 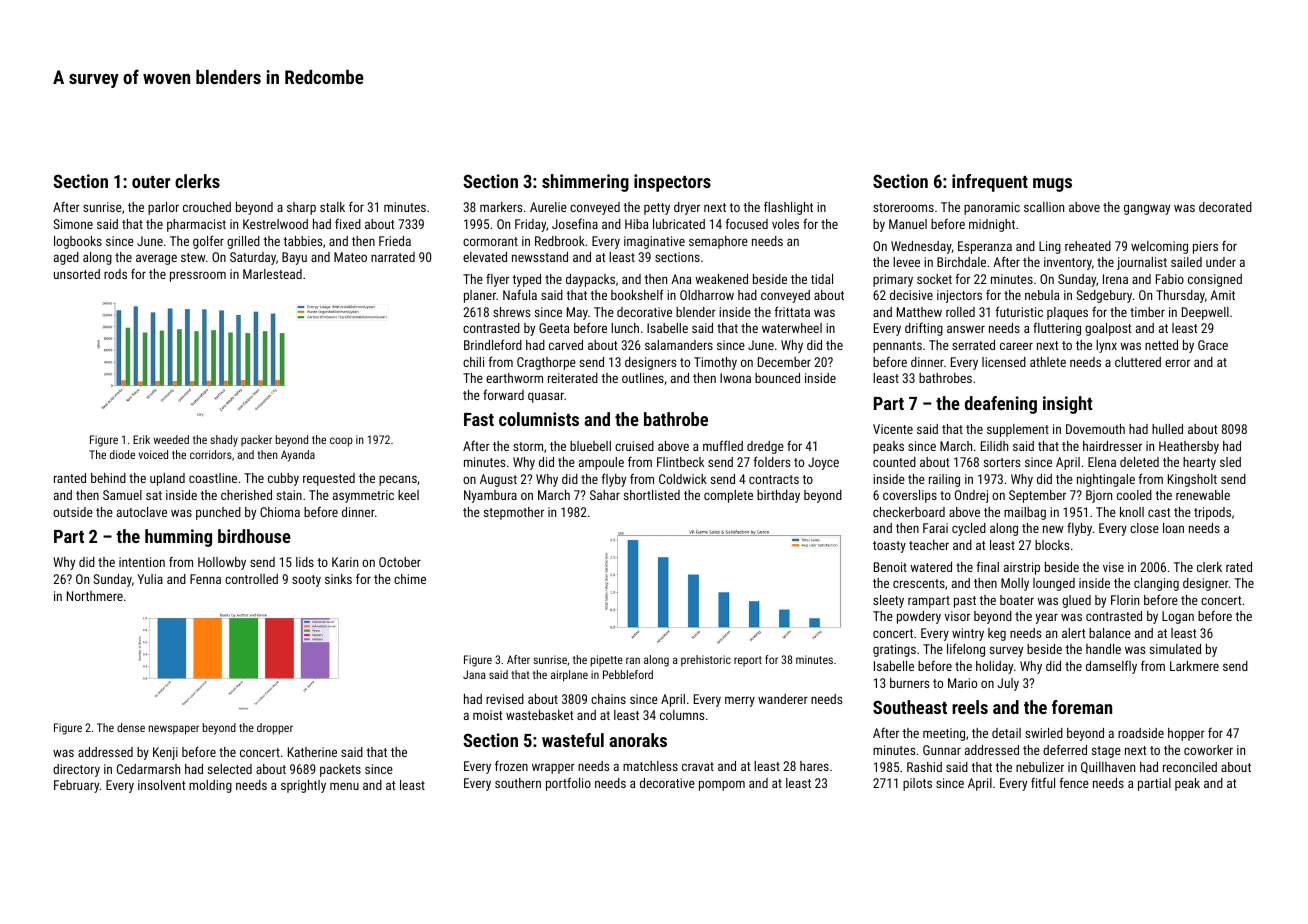 I want to click on shimmering, so click(x=585, y=183).
